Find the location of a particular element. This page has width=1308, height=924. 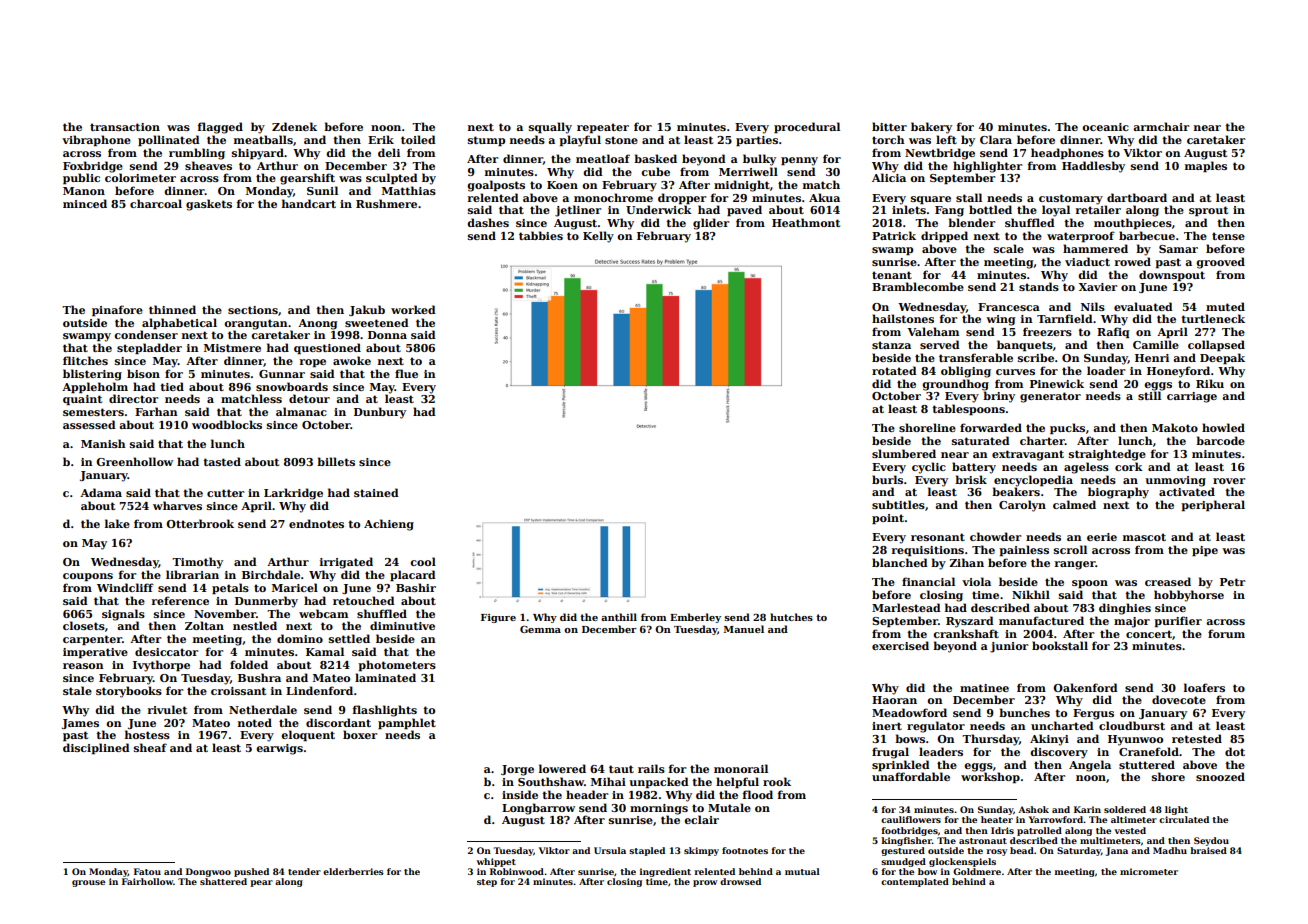

forwarded is located at coordinates (991, 427).
